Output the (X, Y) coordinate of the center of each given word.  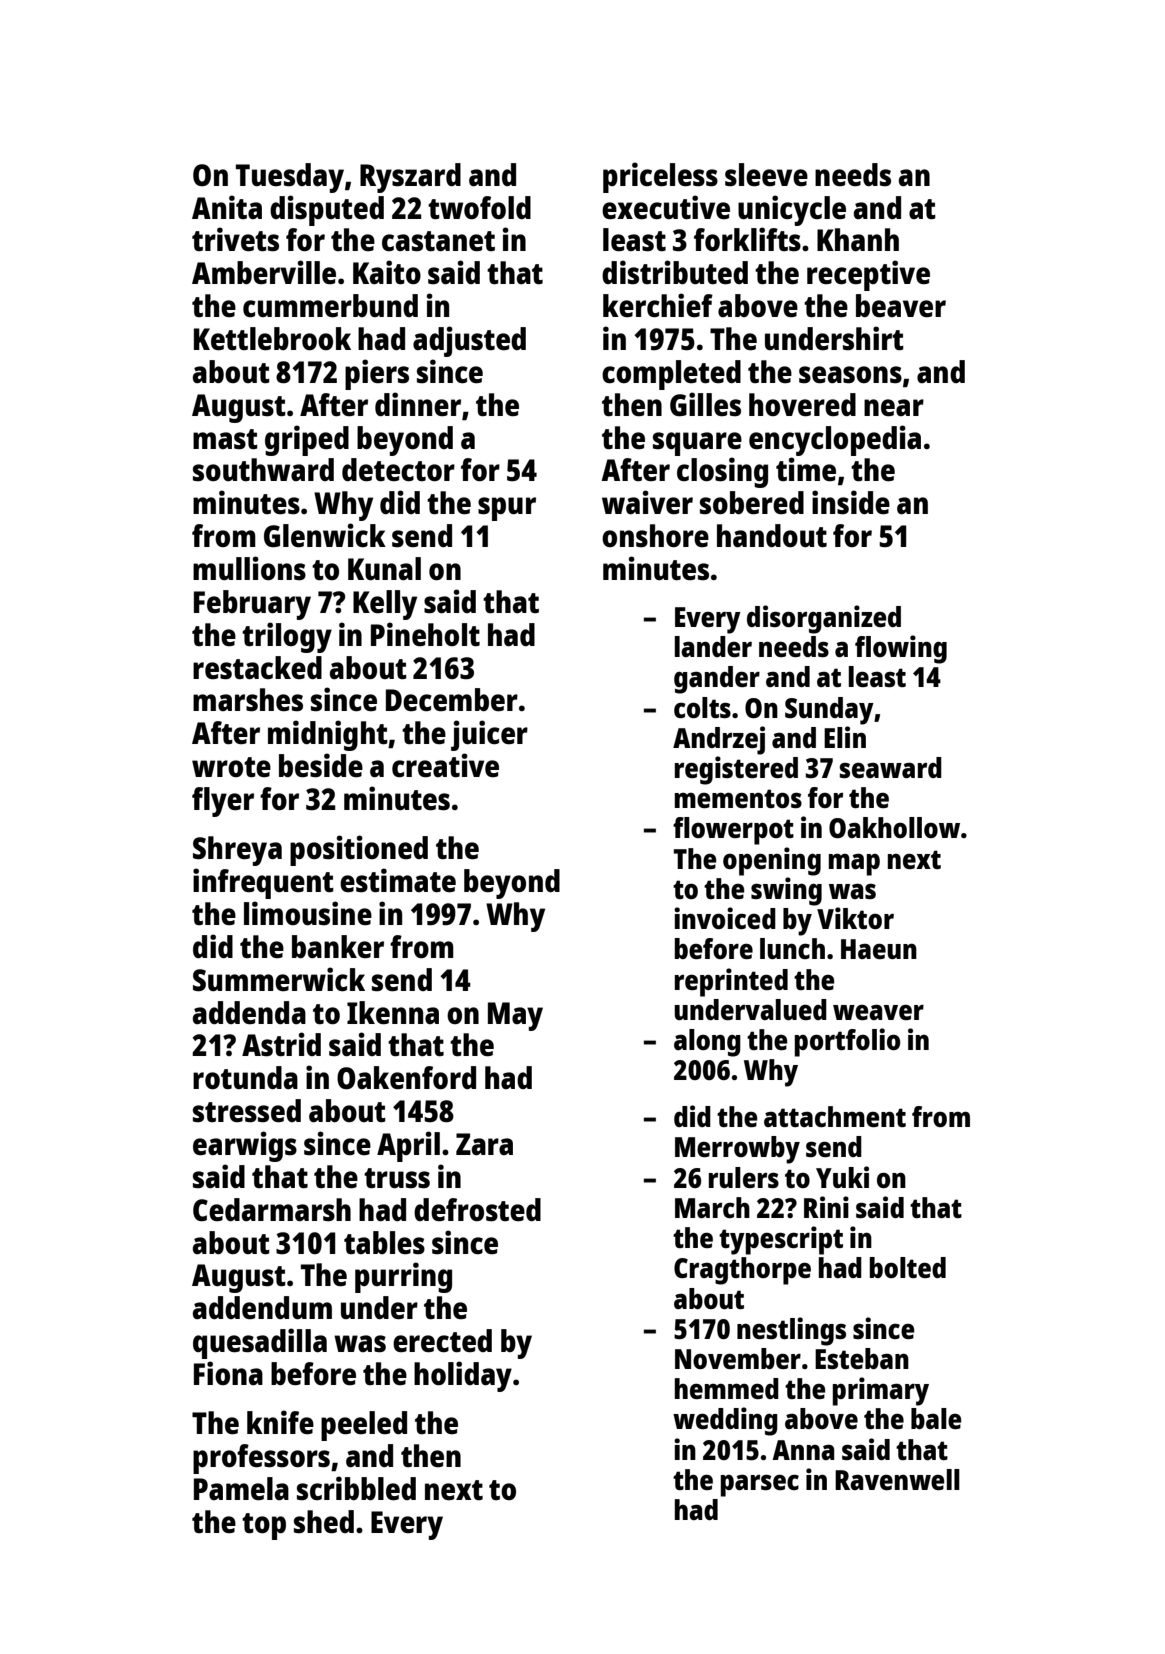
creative (445, 765)
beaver (901, 306)
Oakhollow (894, 827)
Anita (227, 207)
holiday (463, 1376)
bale (936, 1418)
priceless (660, 177)
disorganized (824, 619)
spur (507, 509)
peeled (364, 1426)
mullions (249, 568)
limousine (308, 913)
